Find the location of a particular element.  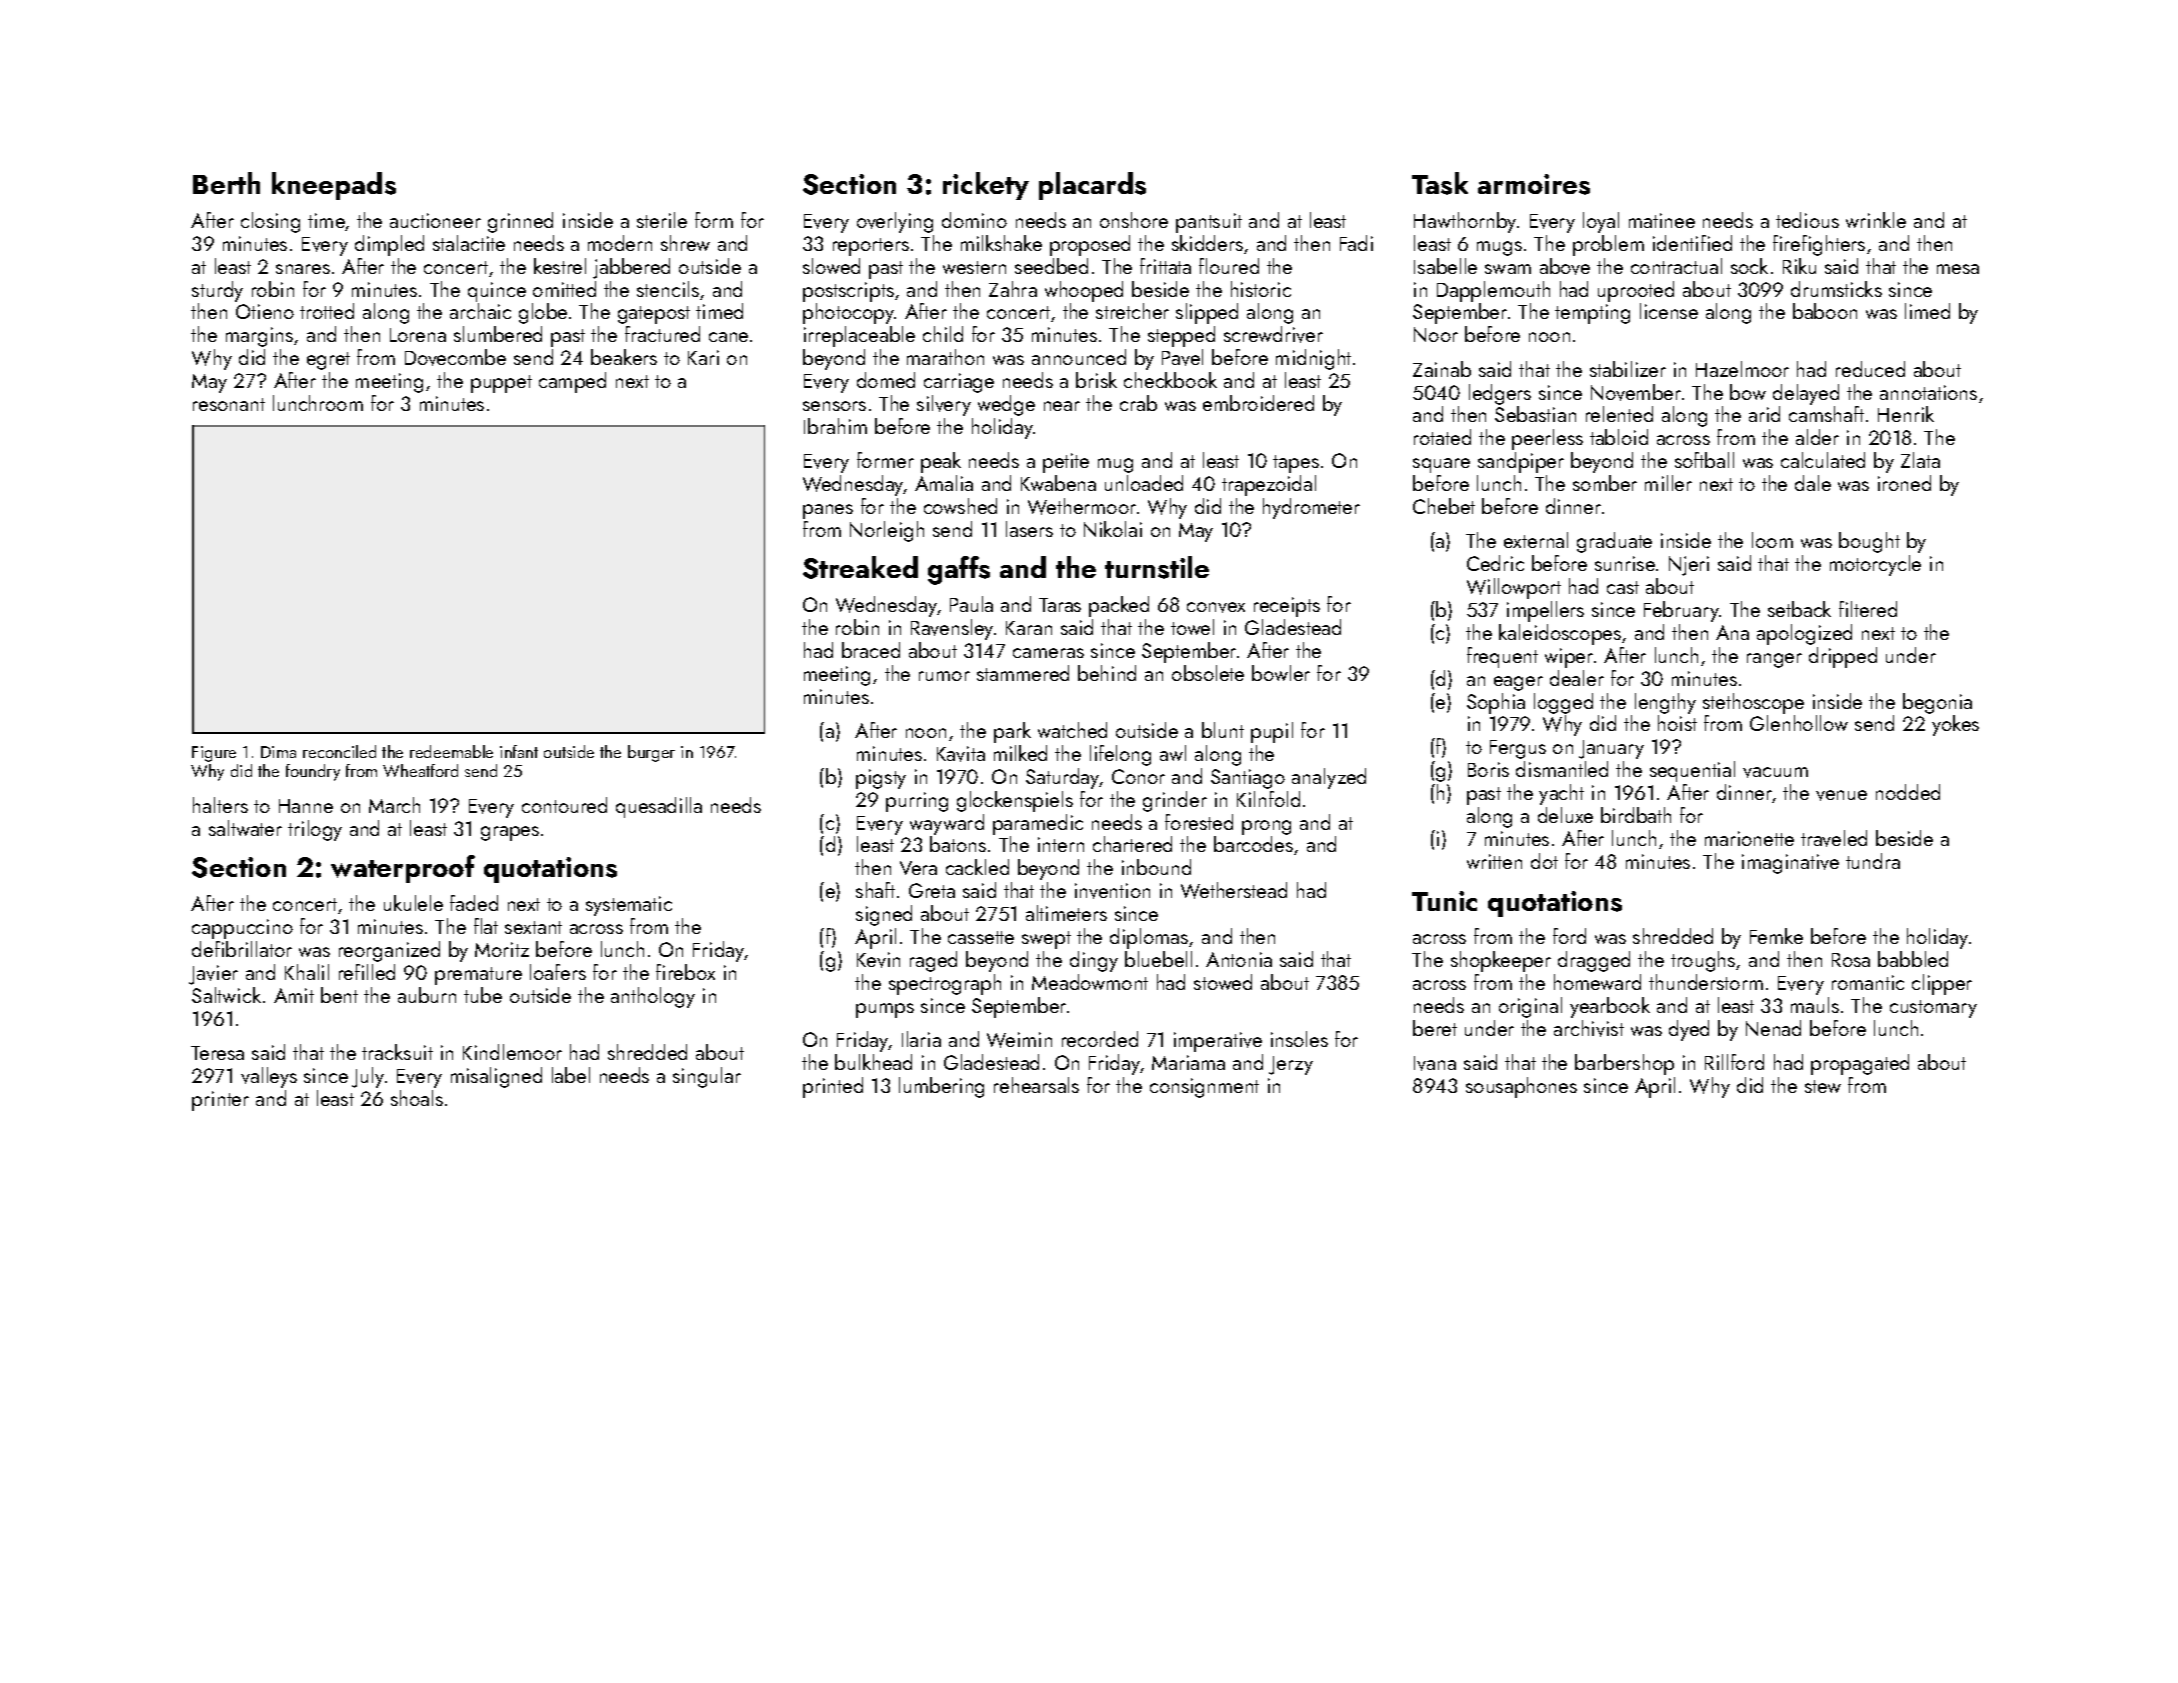

Hazelmoor is located at coordinates (1742, 369).
